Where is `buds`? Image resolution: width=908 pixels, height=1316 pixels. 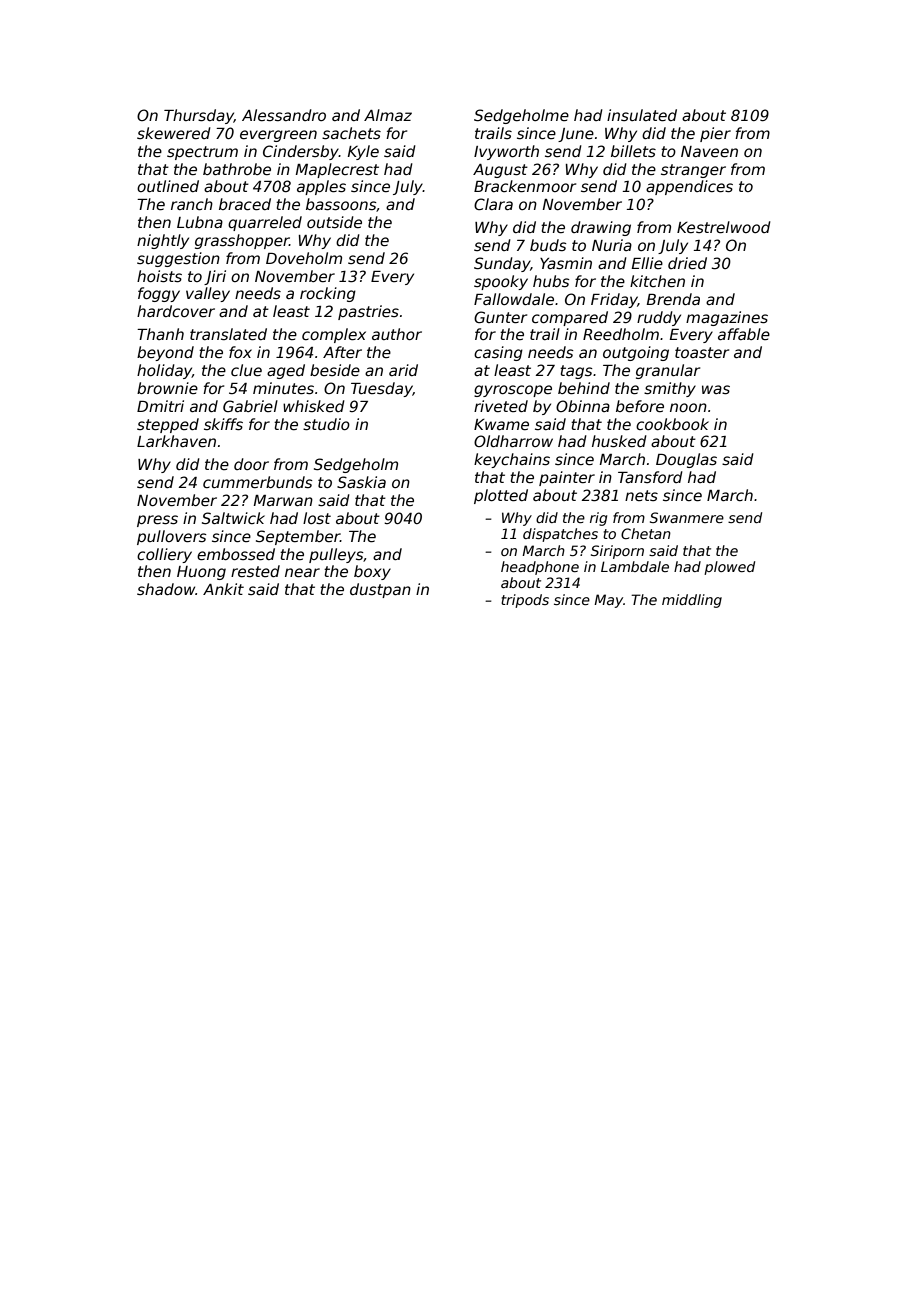
buds is located at coordinates (548, 245).
